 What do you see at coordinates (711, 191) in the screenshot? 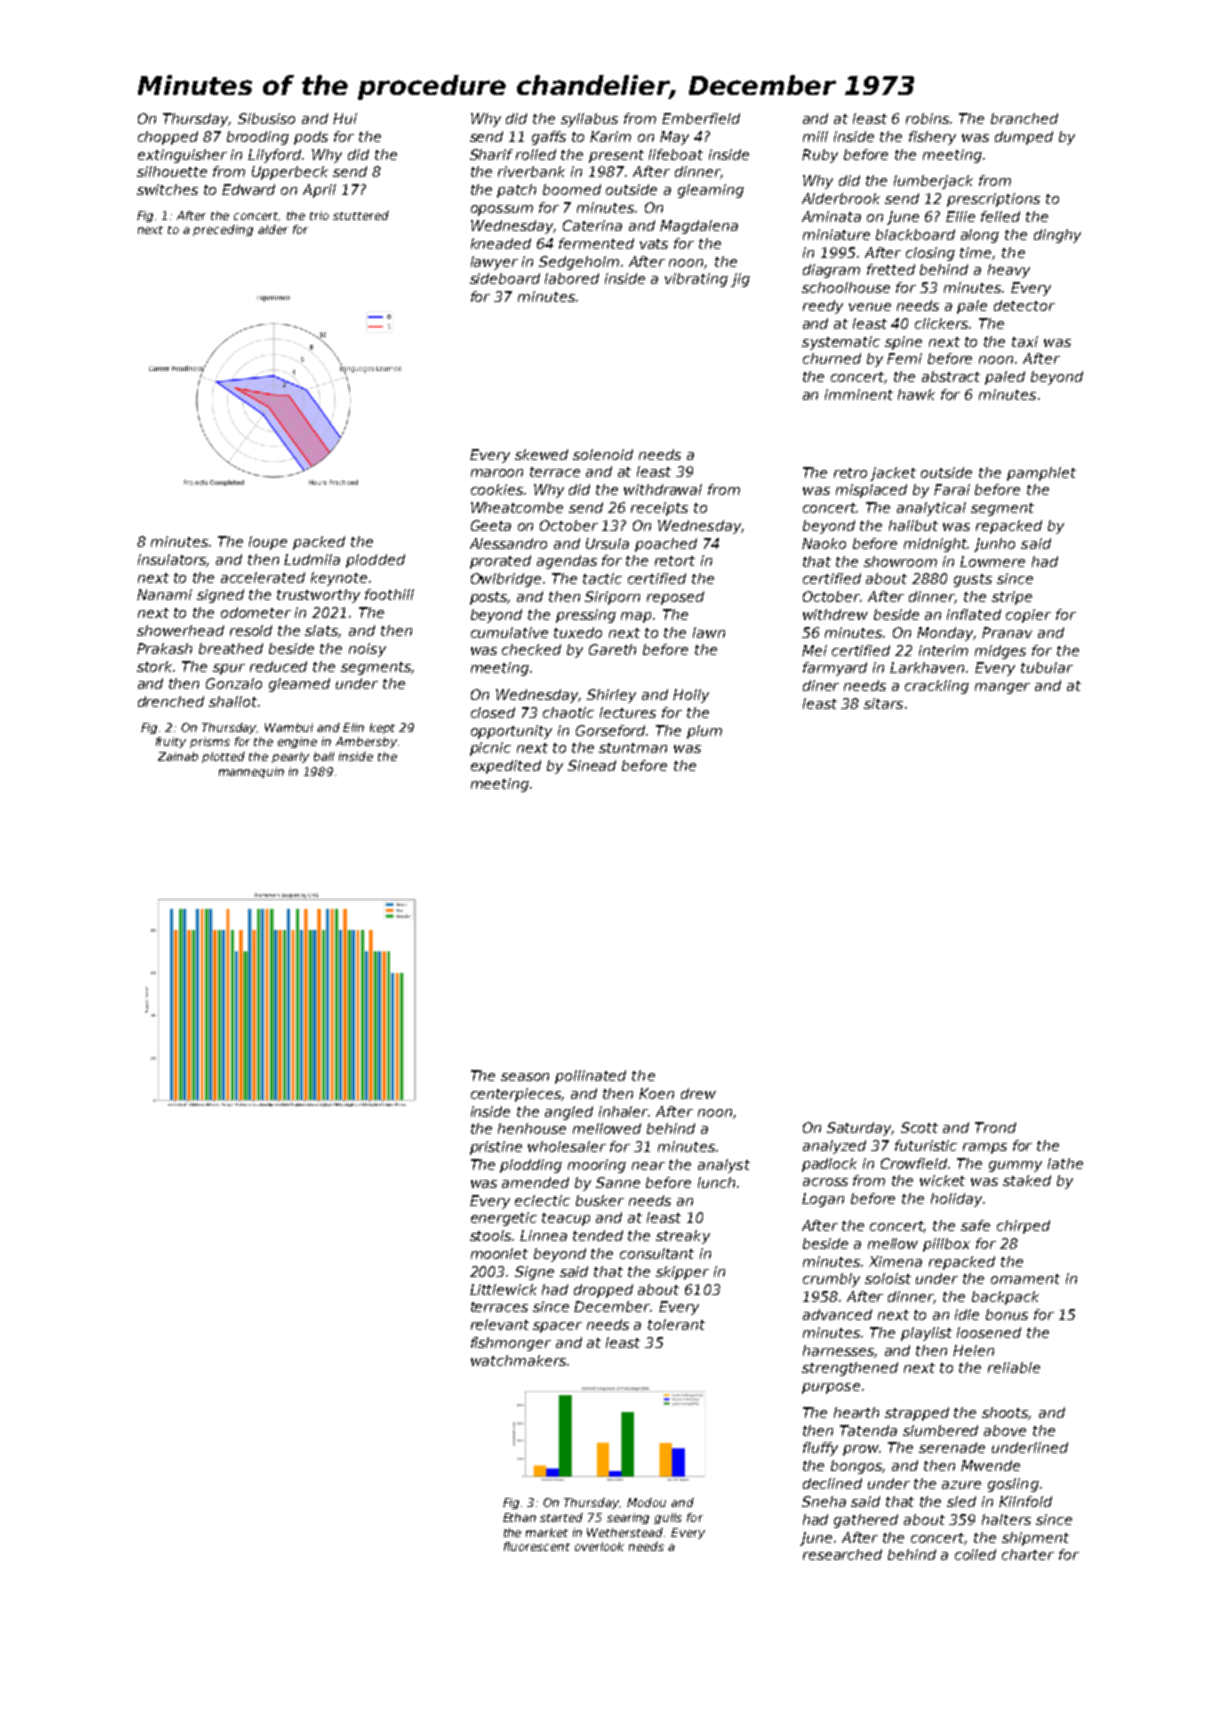
I see `gleaming` at bounding box center [711, 191].
